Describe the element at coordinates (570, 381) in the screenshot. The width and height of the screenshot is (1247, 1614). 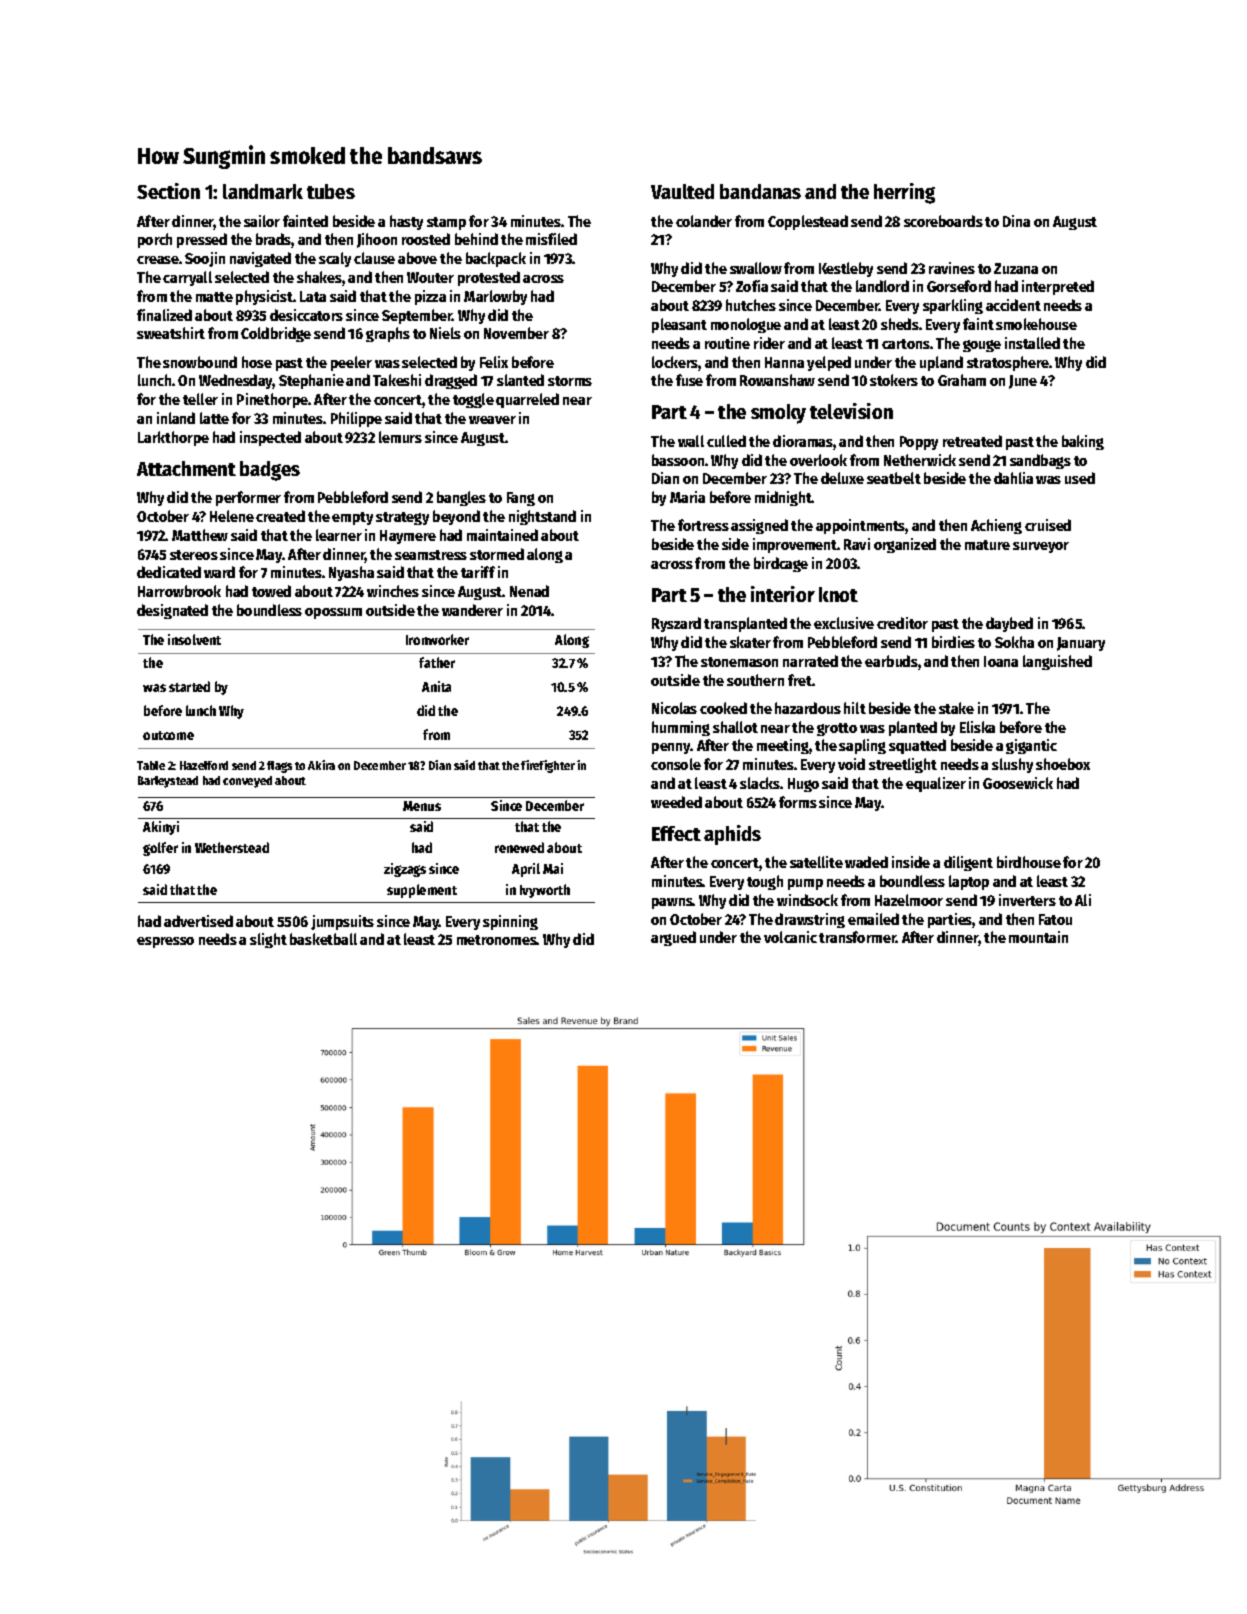
I see `storms` at that location.
